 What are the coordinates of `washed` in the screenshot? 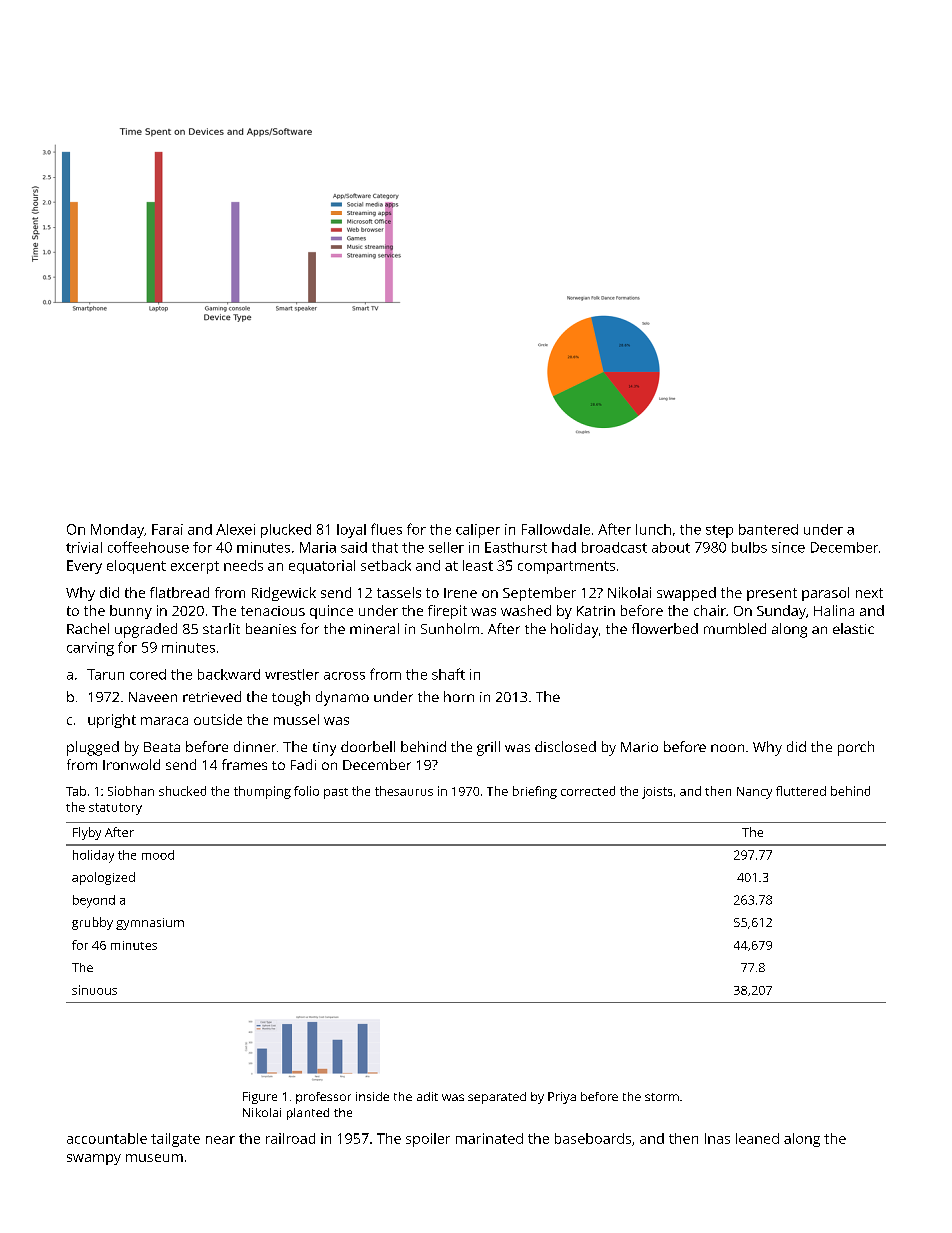 It's located at (526, 610).
